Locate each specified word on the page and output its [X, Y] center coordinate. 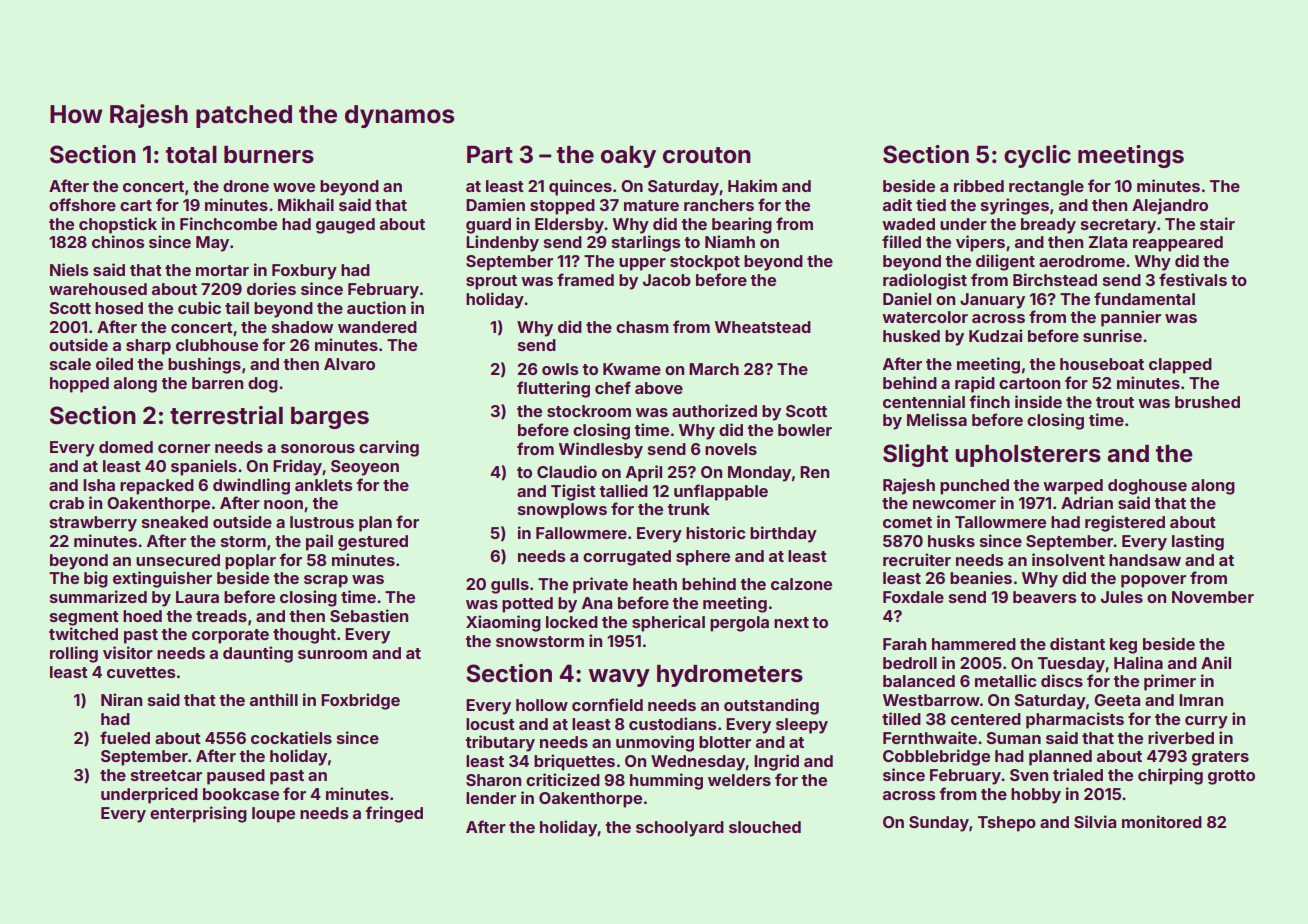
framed [585, 279]
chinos [118, 241]
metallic [1005, 680]
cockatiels [291, 737]
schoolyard [680, 829]
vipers [980, 243]
